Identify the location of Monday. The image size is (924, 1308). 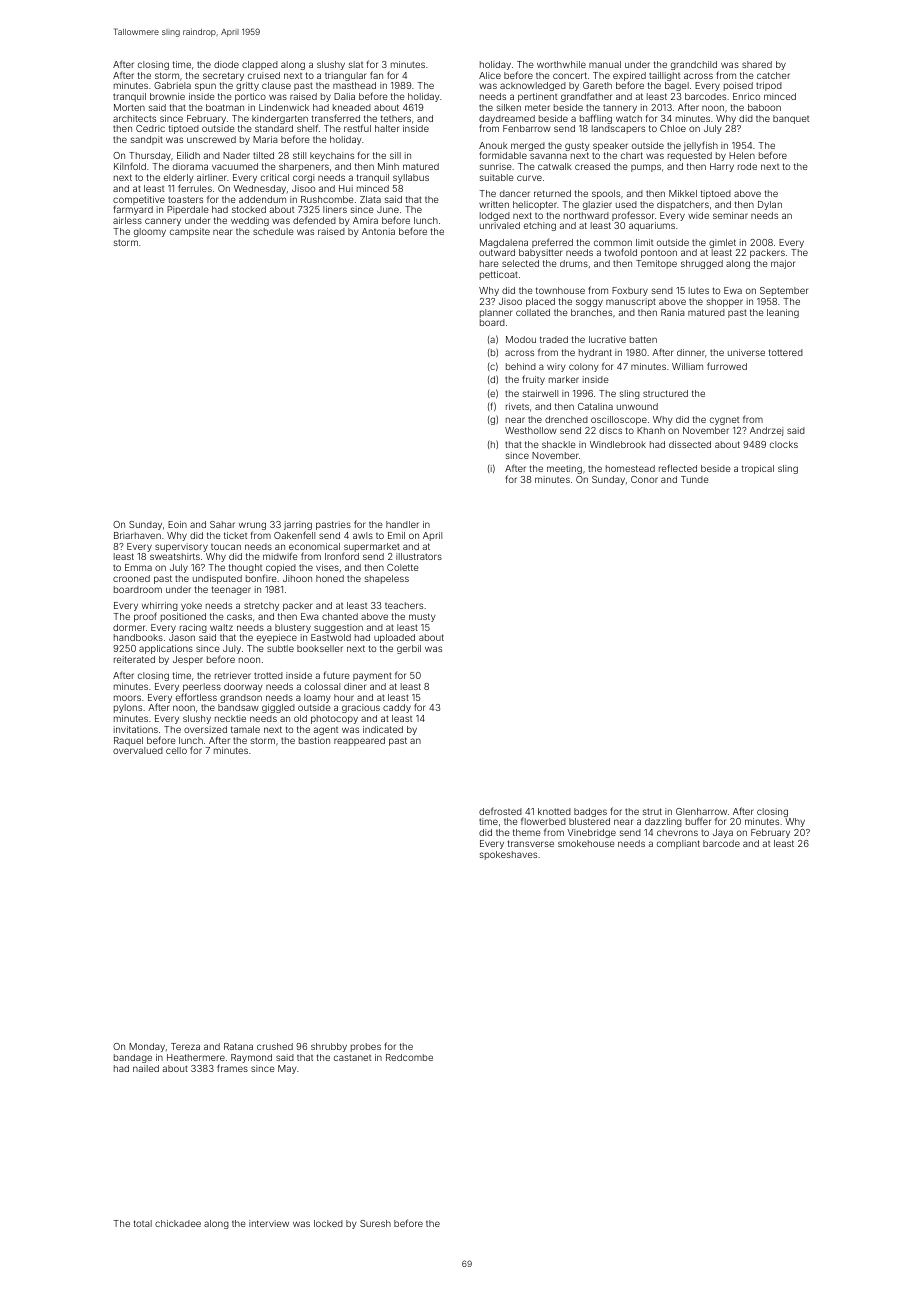
(147, 1047).
